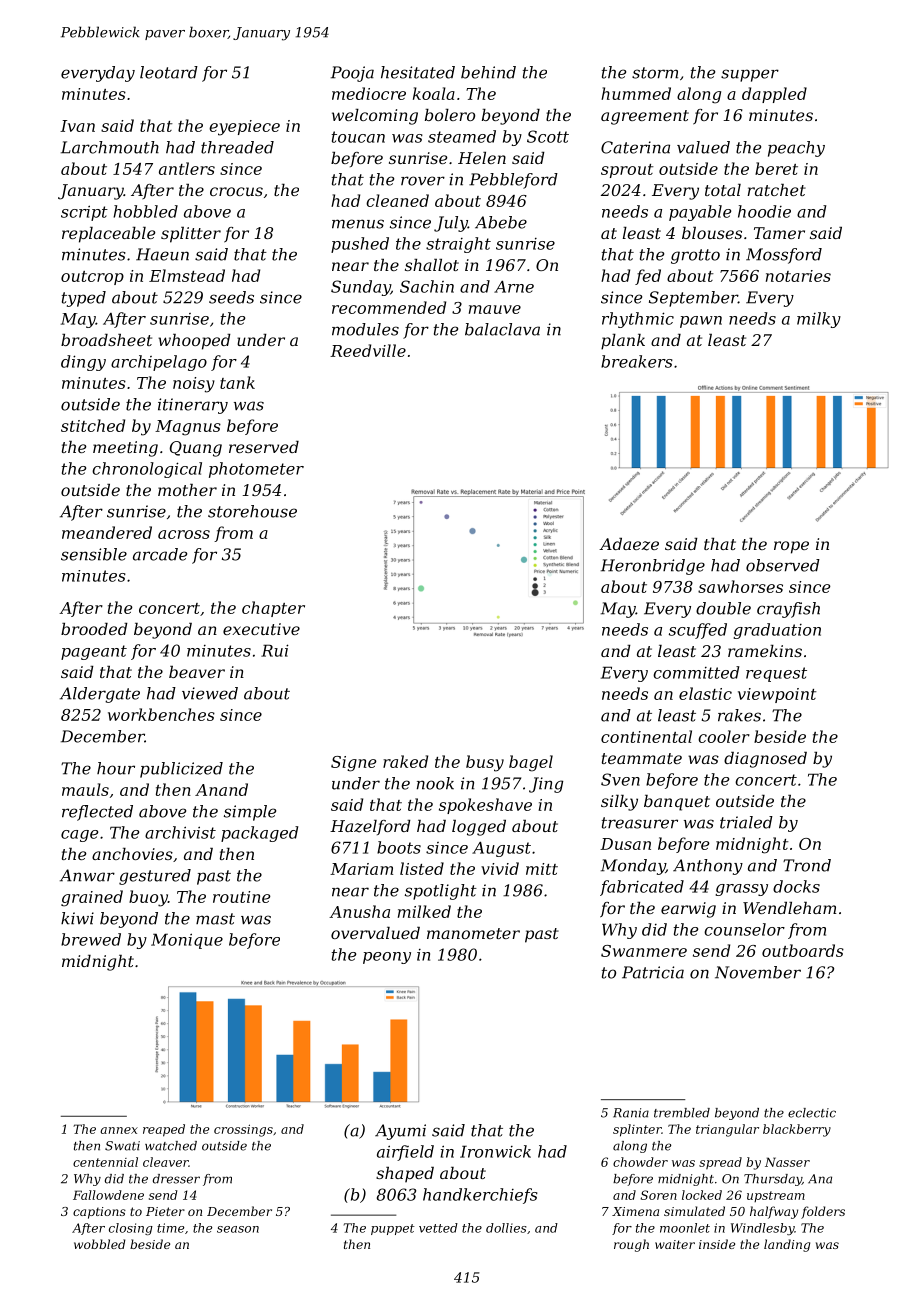  What do you see at coordinates (653, 567) in the screenshot?
I see `Heronbridge` at bounding box center [653, 567].
